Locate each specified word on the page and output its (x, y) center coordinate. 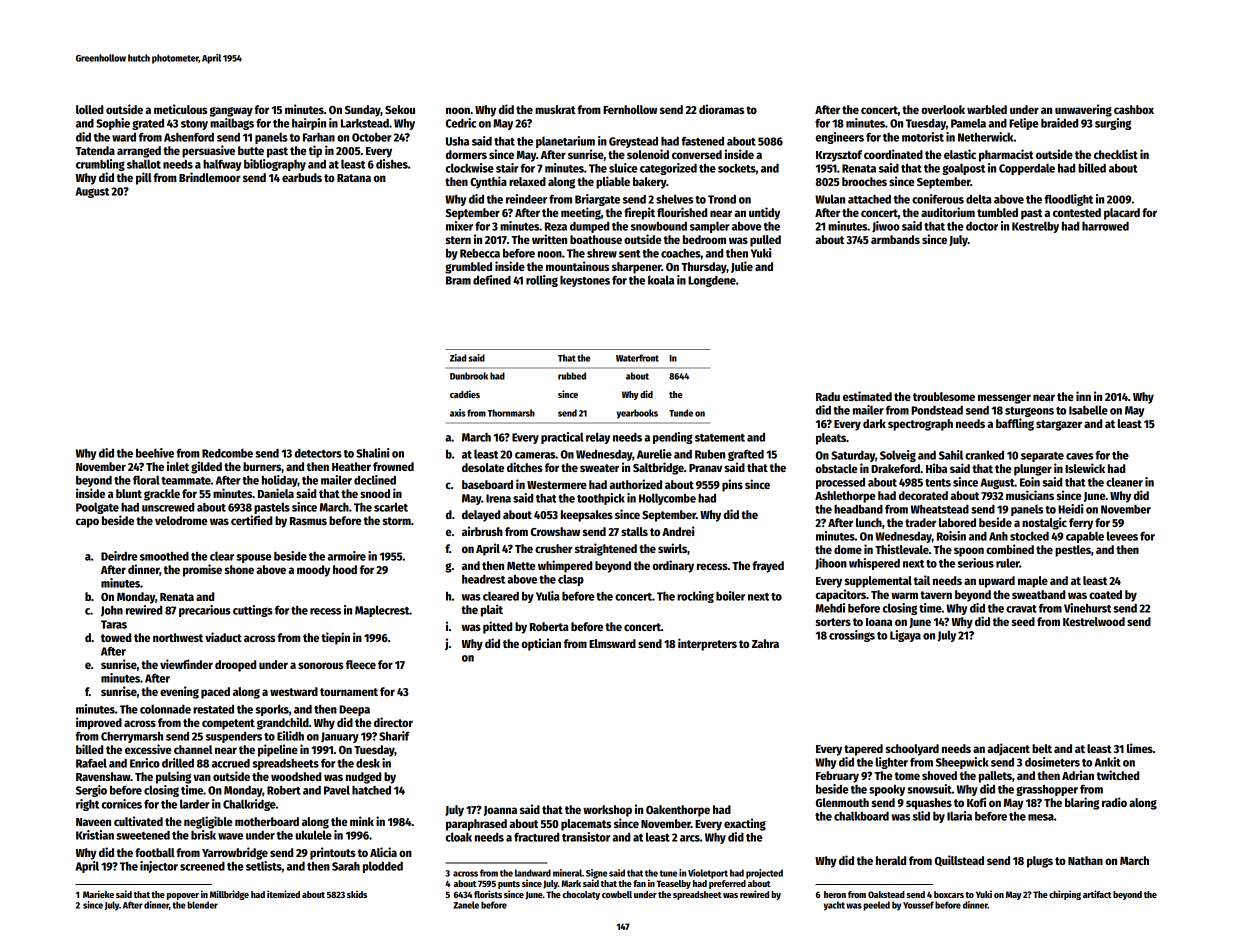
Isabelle (1088, 410)
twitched (1118, 775)
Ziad (458, 358)
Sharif (394, 736)
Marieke (98, 894)
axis (458, 413)
